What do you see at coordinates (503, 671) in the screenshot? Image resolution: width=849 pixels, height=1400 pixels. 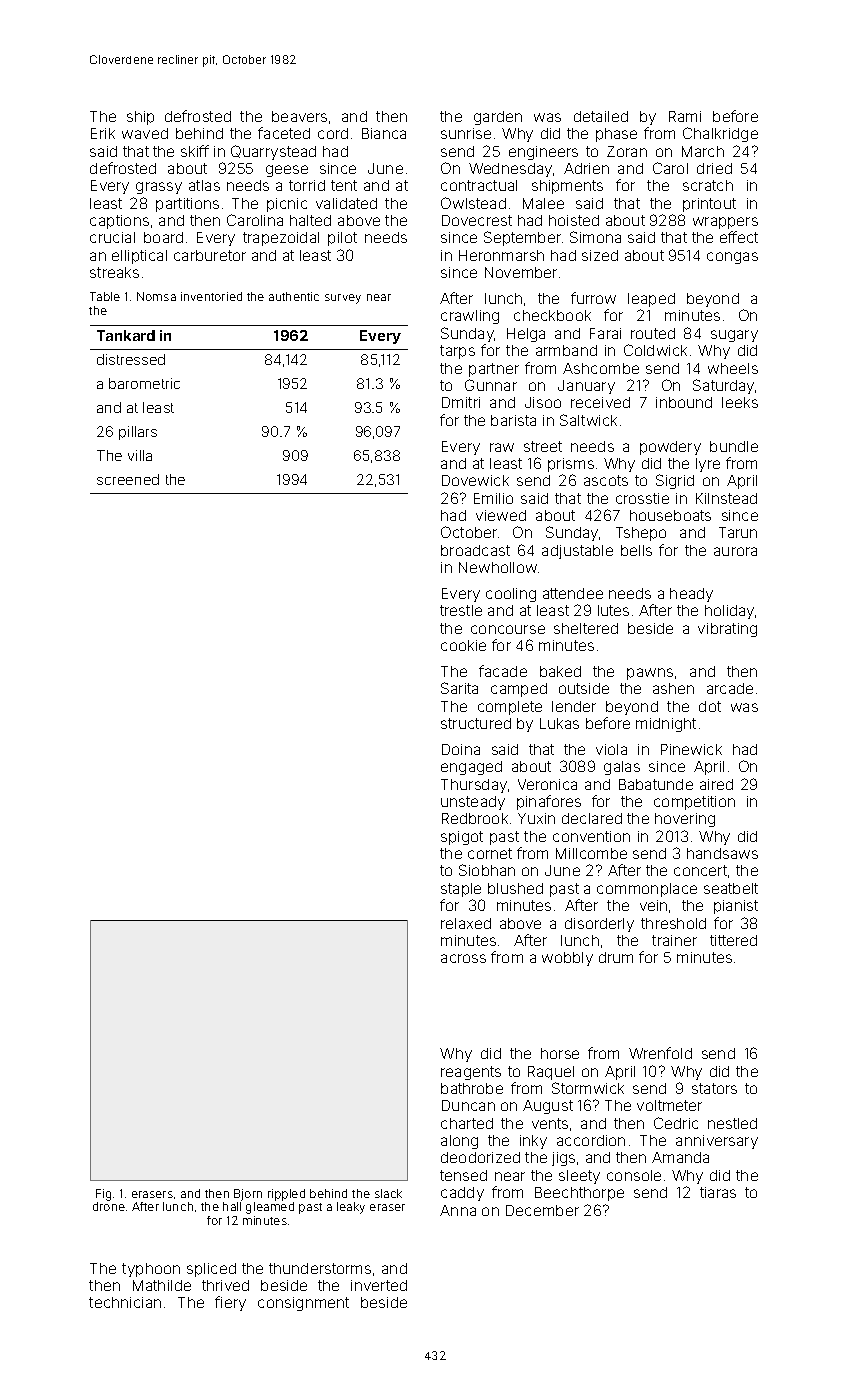 I see `facade` at bounding box center [503, 671].
